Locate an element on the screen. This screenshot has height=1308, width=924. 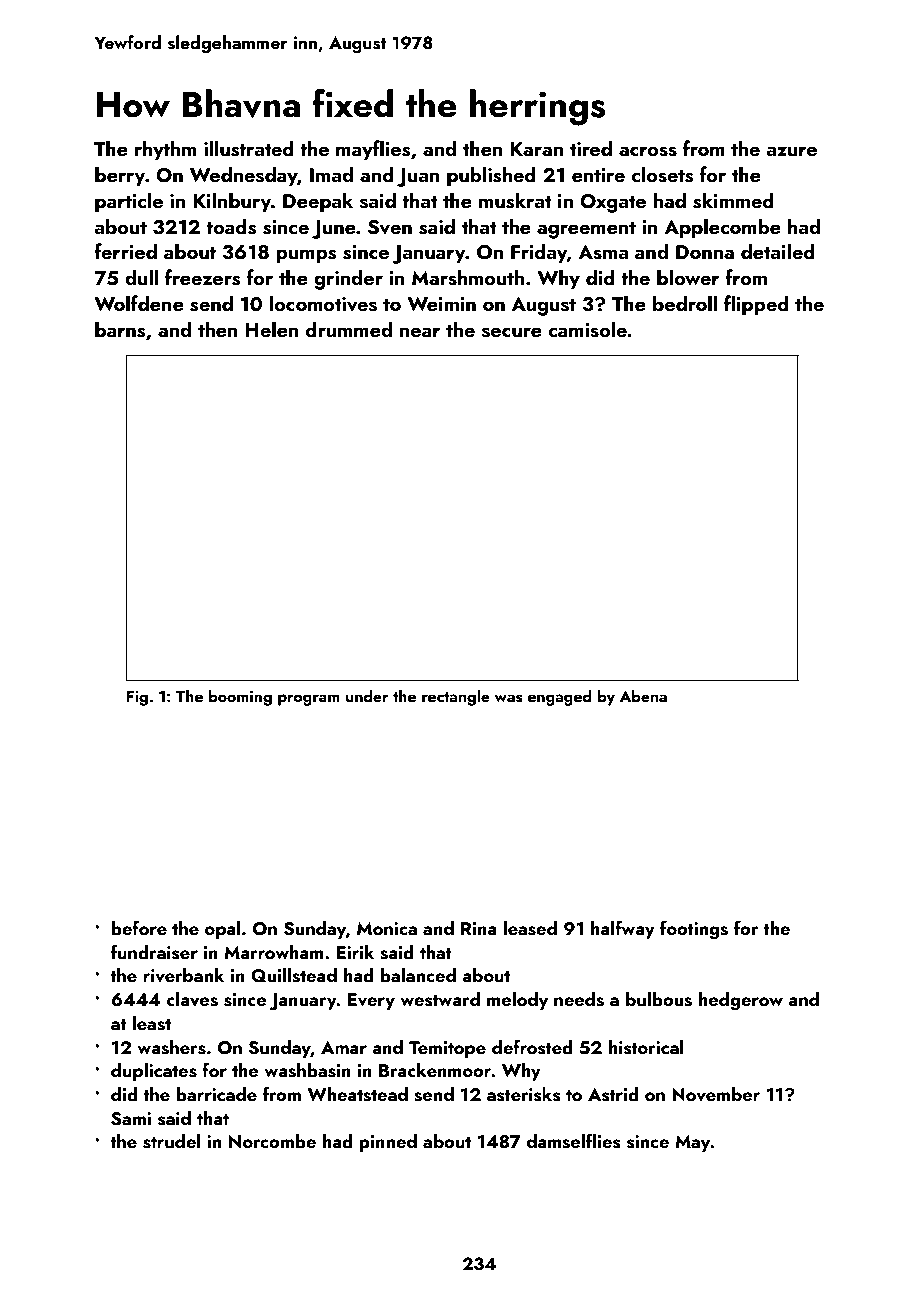
tired is located at coordinates (591, 148).
